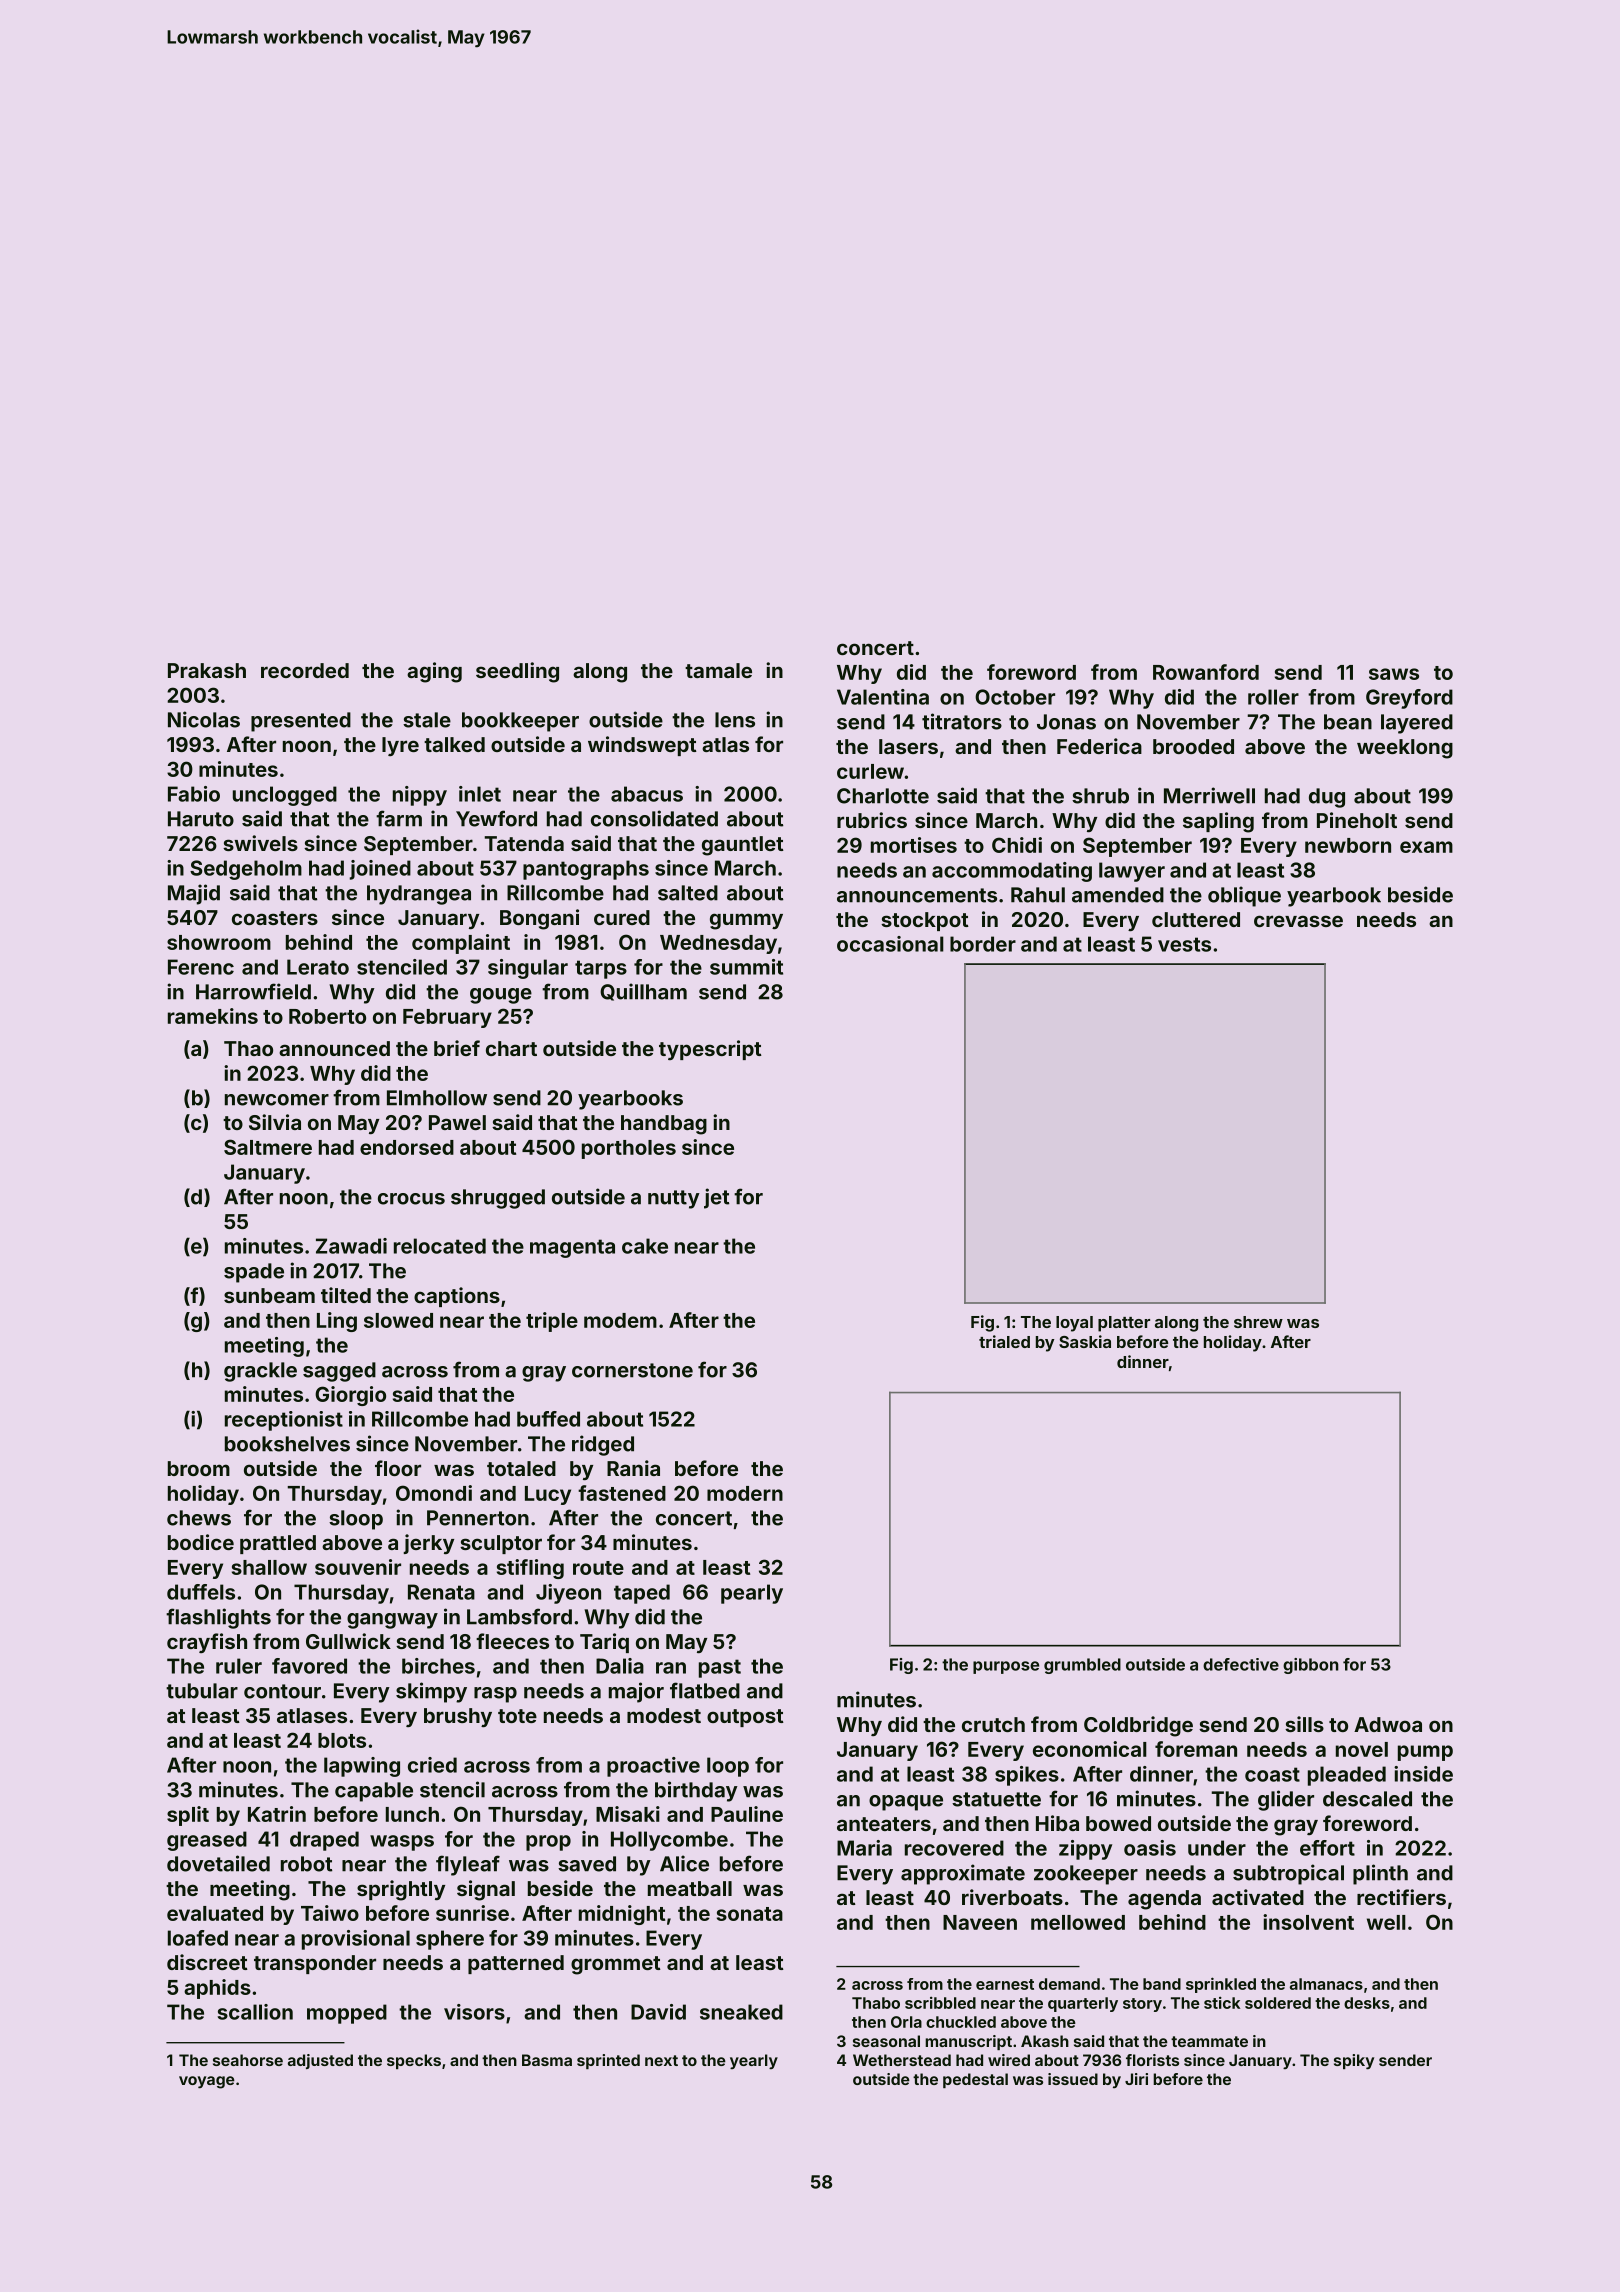  Describe the element at coordinates (1354, 2062) in the screenshot. I see `spiky` at that location.
